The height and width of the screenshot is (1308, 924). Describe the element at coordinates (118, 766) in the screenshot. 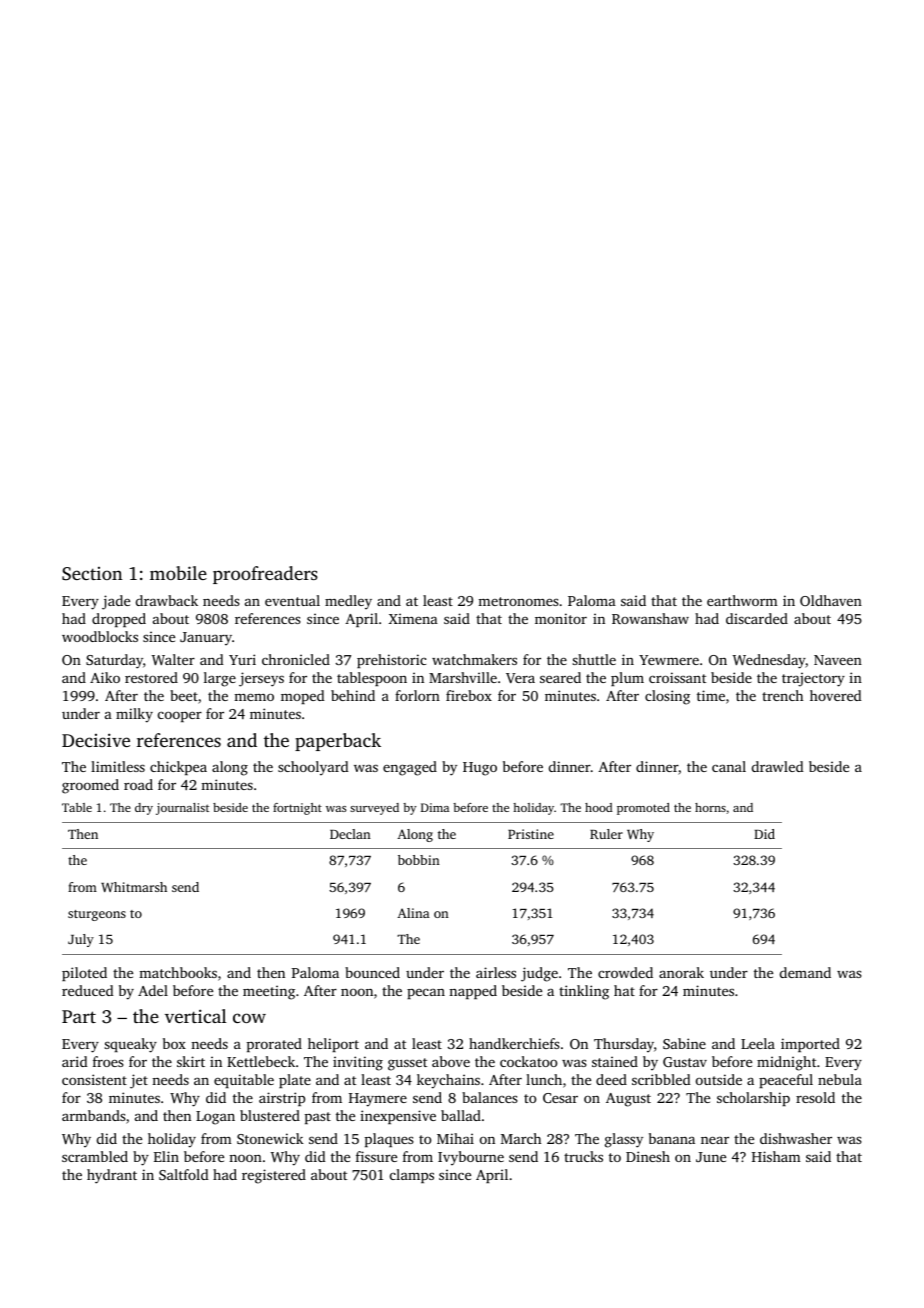

I see `limitless` at that location.
